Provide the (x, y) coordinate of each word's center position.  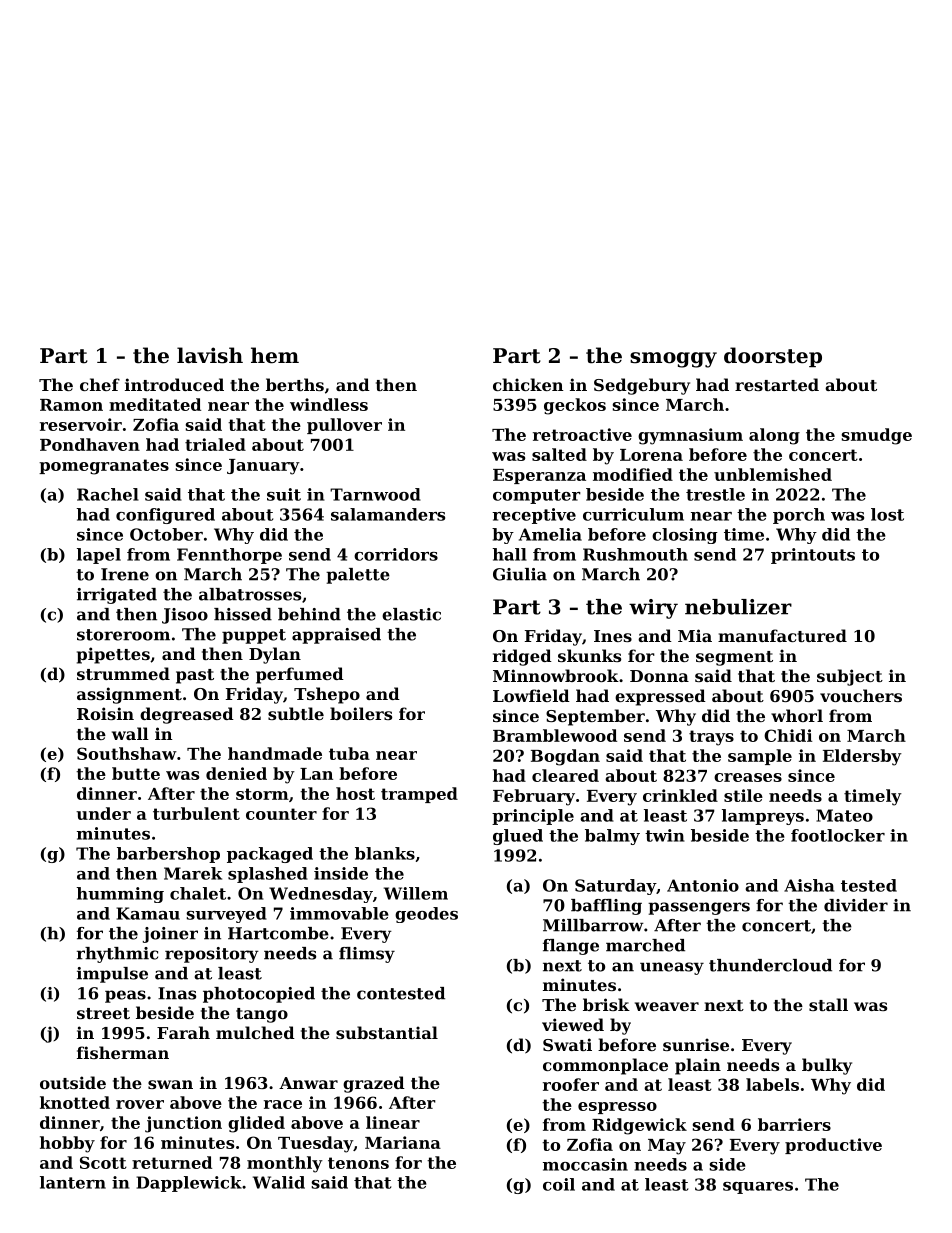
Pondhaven (90, 444)
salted (559, 454)
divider (856, 905)
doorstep (773, 357)
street (103, 1013)
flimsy (367, 955)
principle (533, 817)
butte (136, 773)
